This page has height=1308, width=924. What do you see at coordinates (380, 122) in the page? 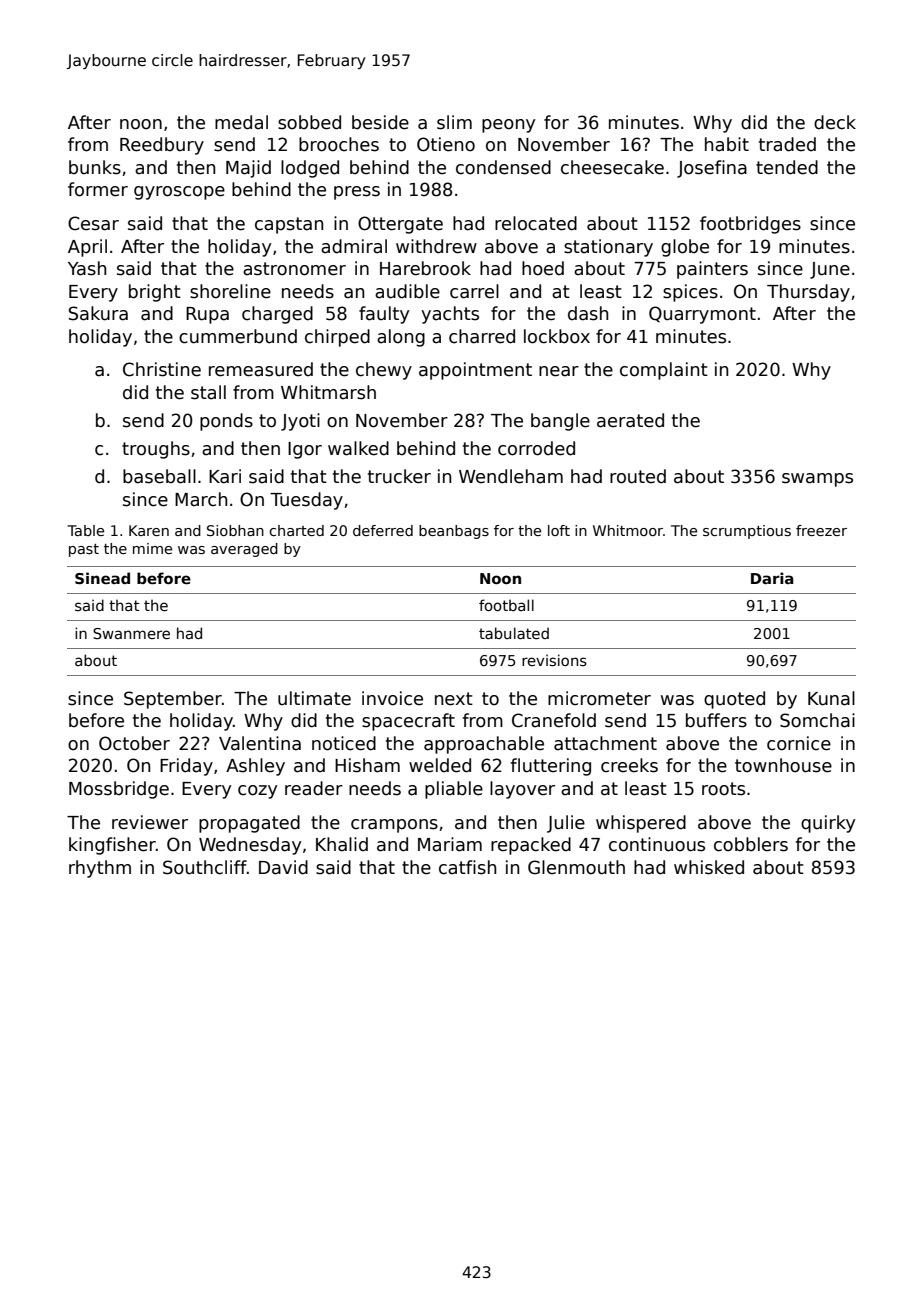
I see `beside` at bounding box center [380, 122].
